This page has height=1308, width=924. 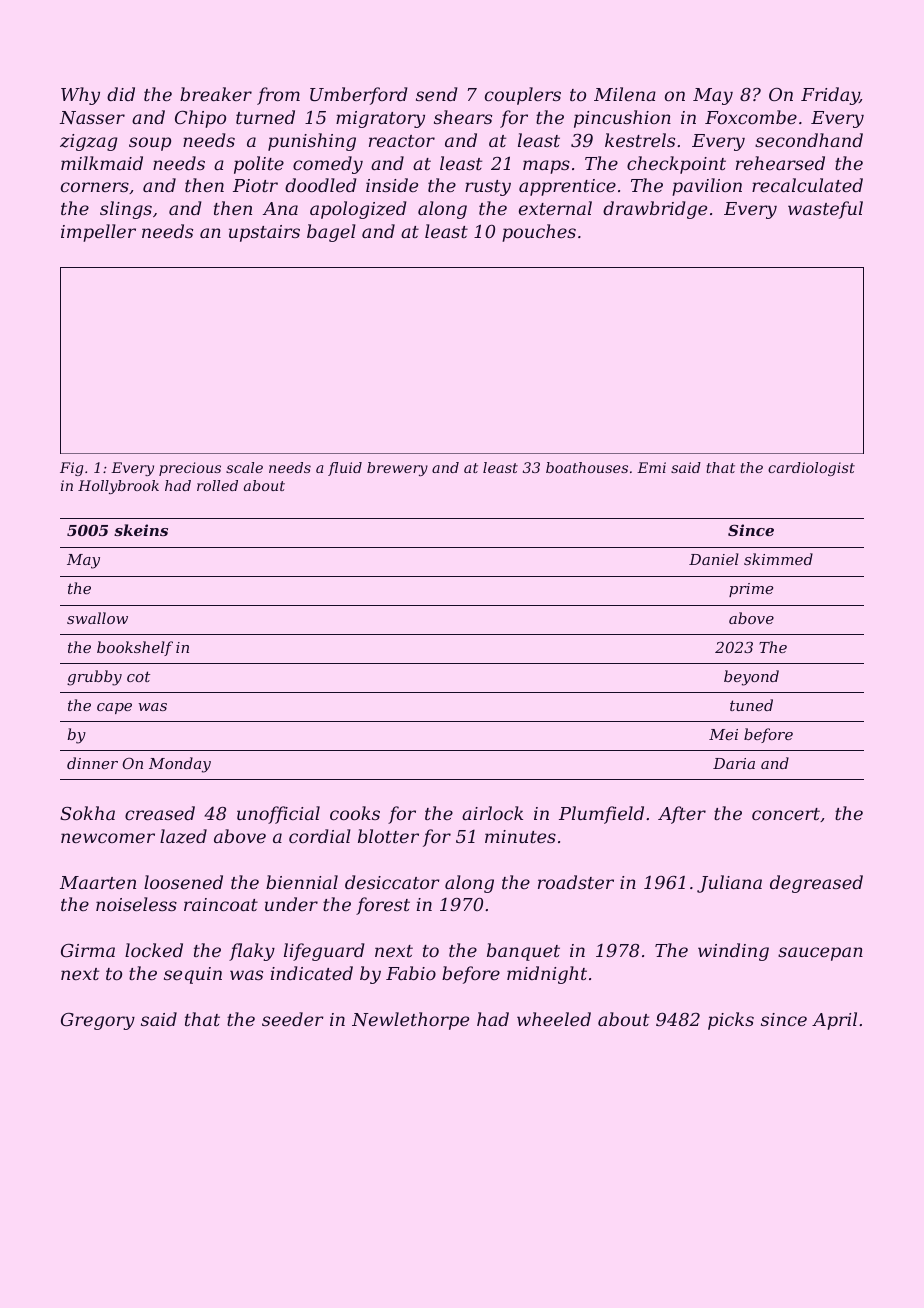 What do you see at coordinates (523, 96) in the page?
I see `couplers` at bounding box center [523, 96].
